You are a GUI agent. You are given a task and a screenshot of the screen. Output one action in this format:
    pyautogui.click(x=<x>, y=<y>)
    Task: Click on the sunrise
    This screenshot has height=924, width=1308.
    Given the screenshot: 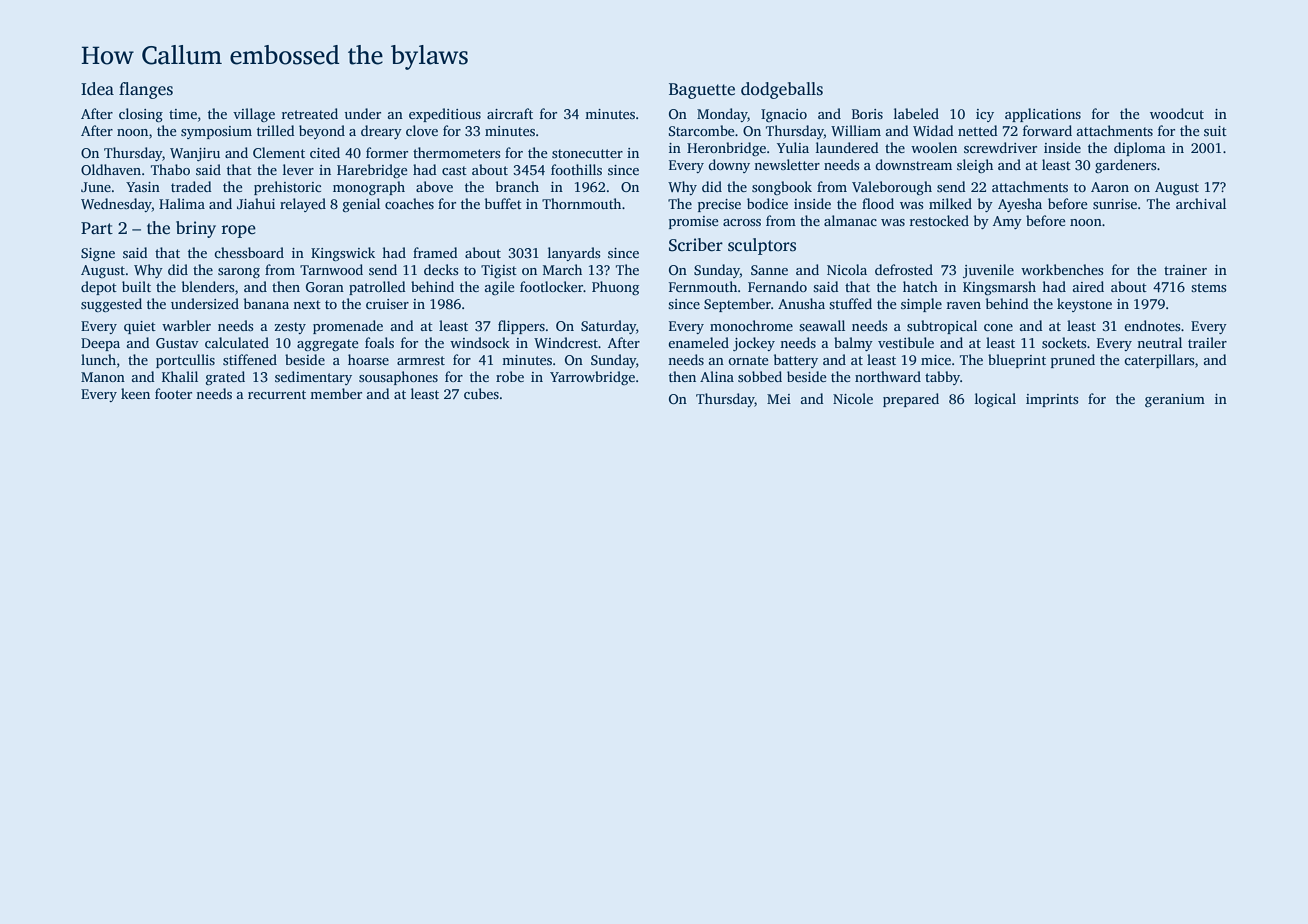 What is the action you would take?
    pyautogui.click(x=1115, y=204)
